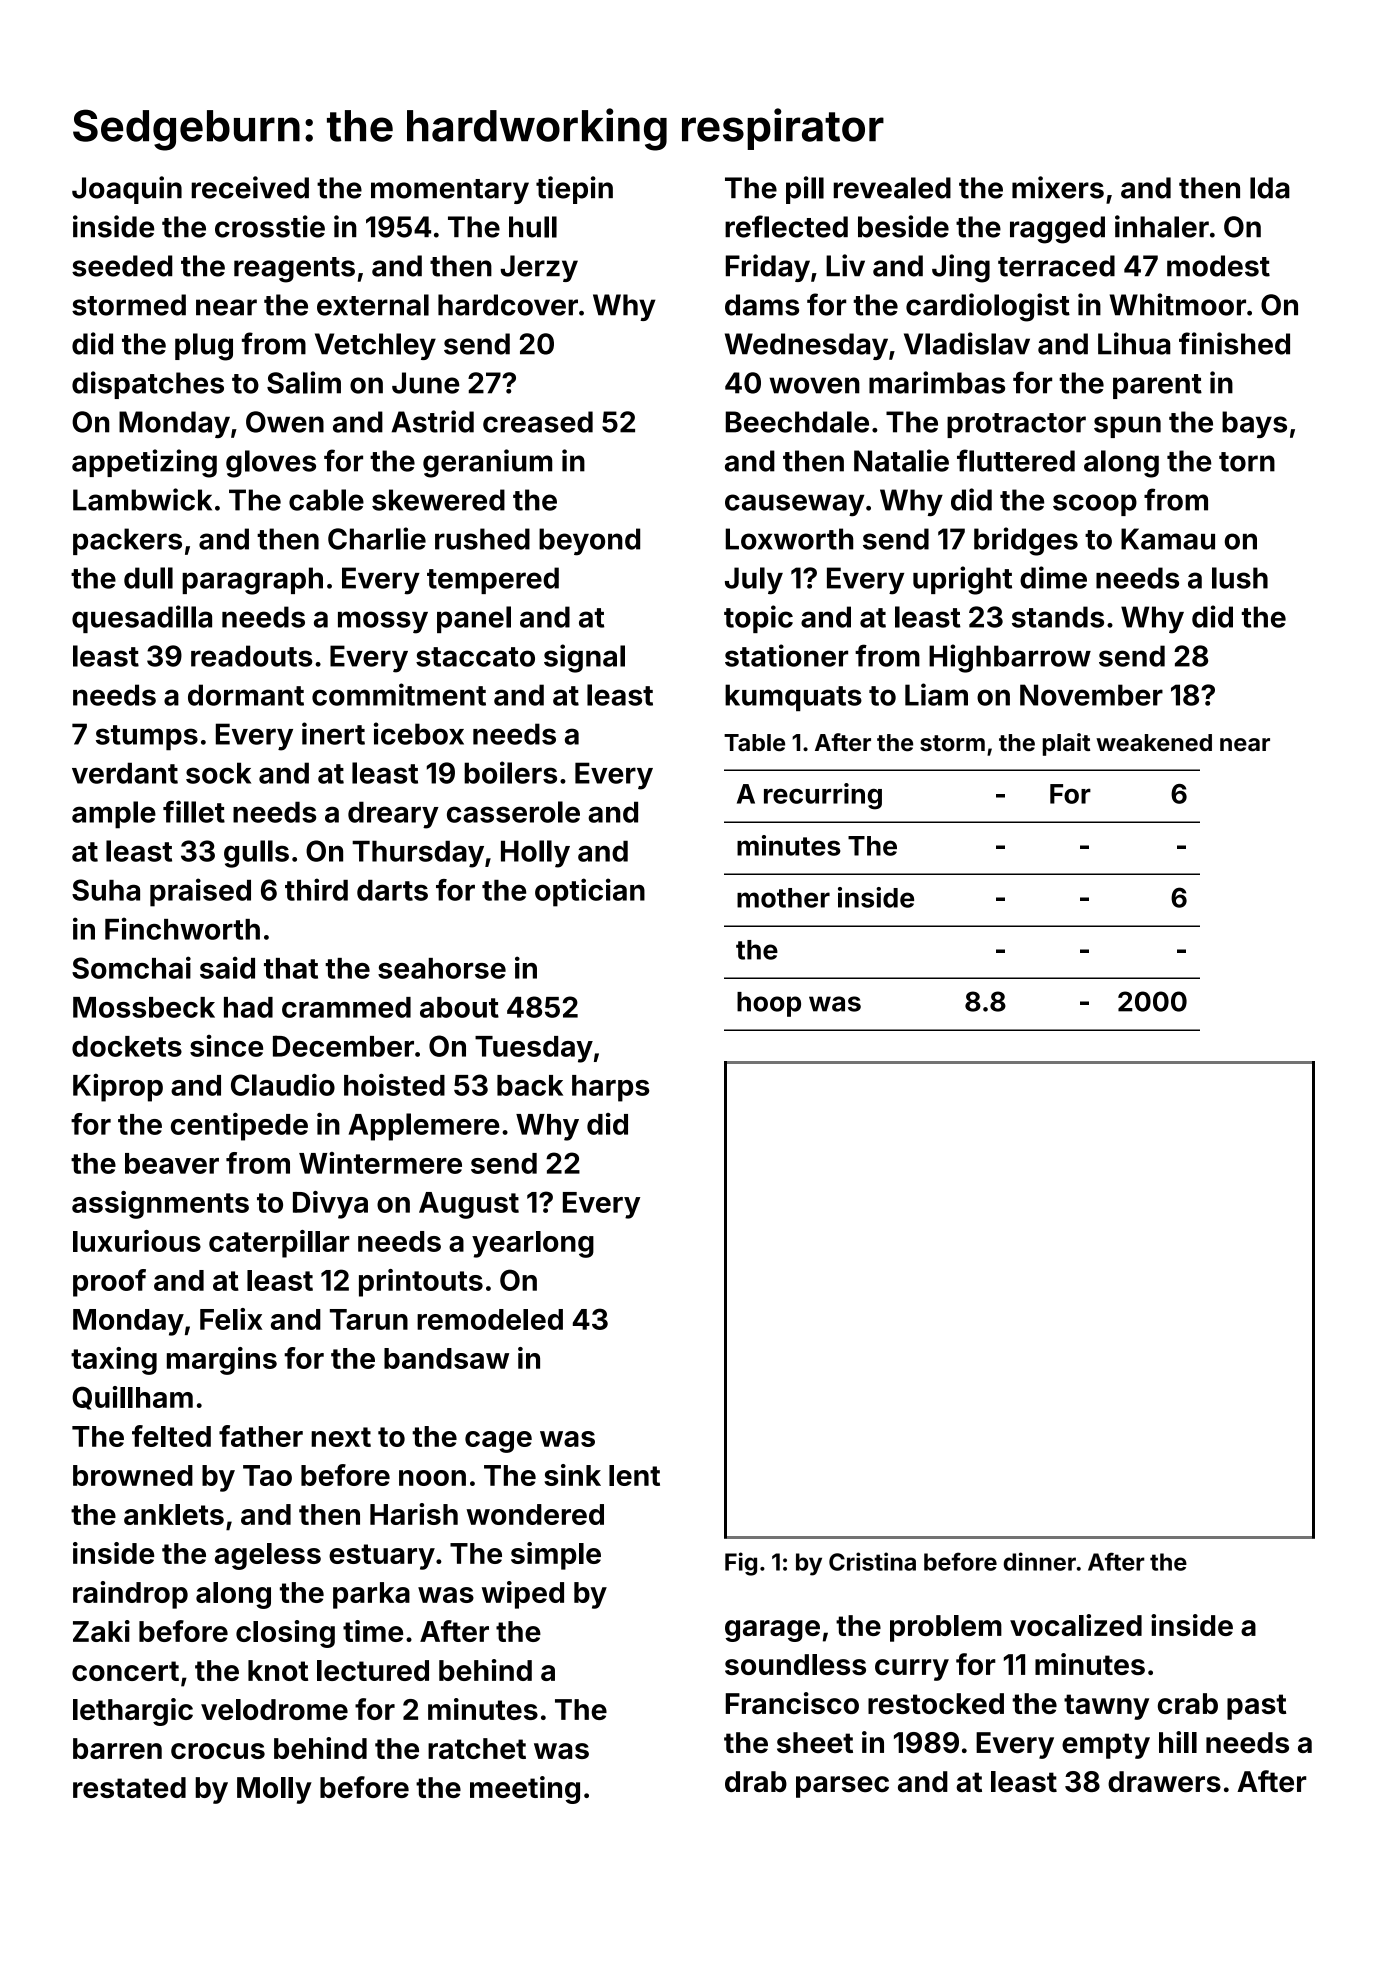  What do you see at coordinates (1039, 1561) in the screenshot?
I see `dinner` at bounding box center [1039, 1561].
